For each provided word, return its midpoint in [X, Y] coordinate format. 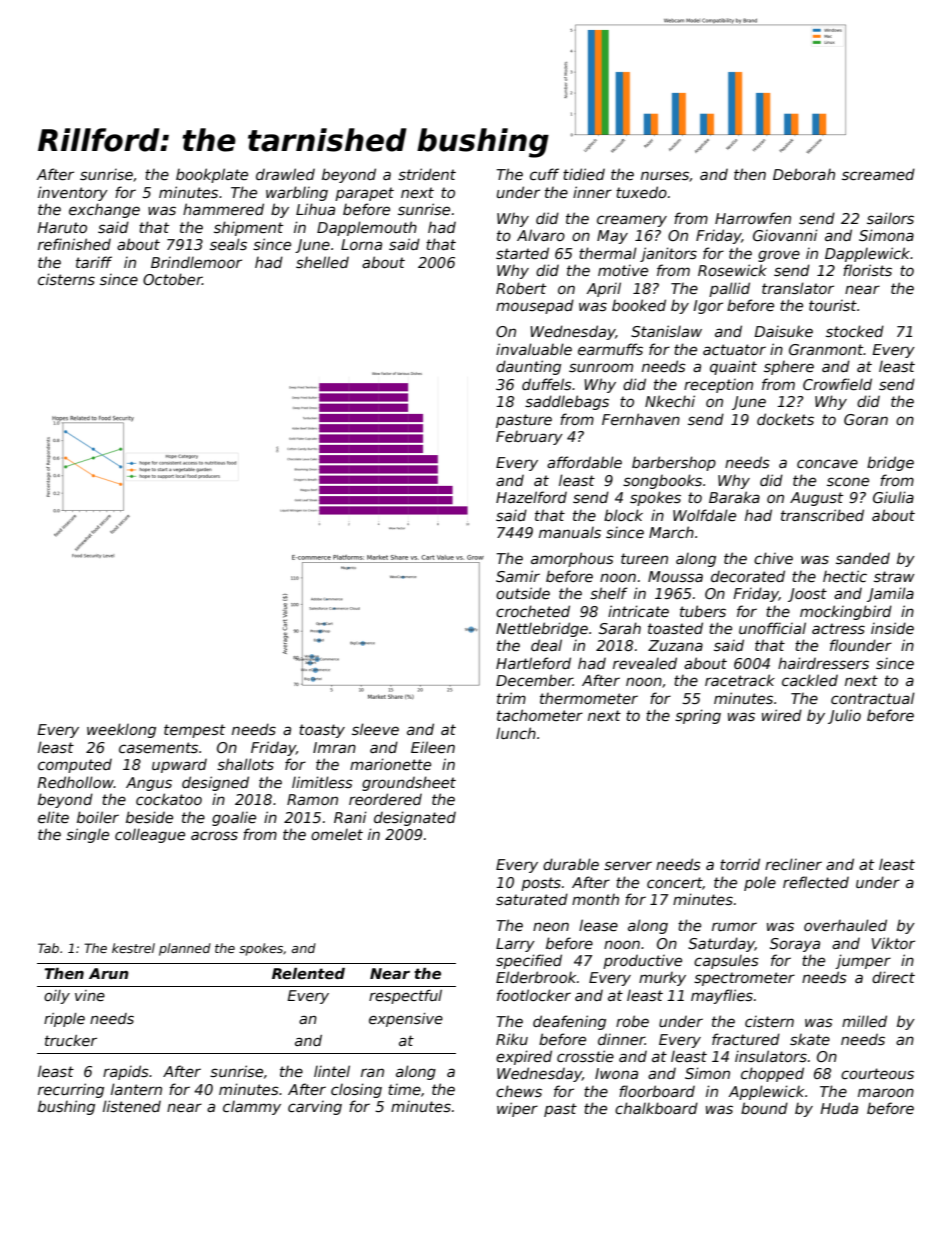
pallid [729, 289]
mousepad [535, 306]
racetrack [740, 680]
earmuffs [610, 349]
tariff [94, 262]
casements [158, 747]
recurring [71, 1090]
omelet [337, 834]
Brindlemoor [196, 262]
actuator [734, 349]
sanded [863, 558]
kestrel [133, 948]
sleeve [375, 729]
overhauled [845, 925]
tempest [194, 731]
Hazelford [531, 497]
